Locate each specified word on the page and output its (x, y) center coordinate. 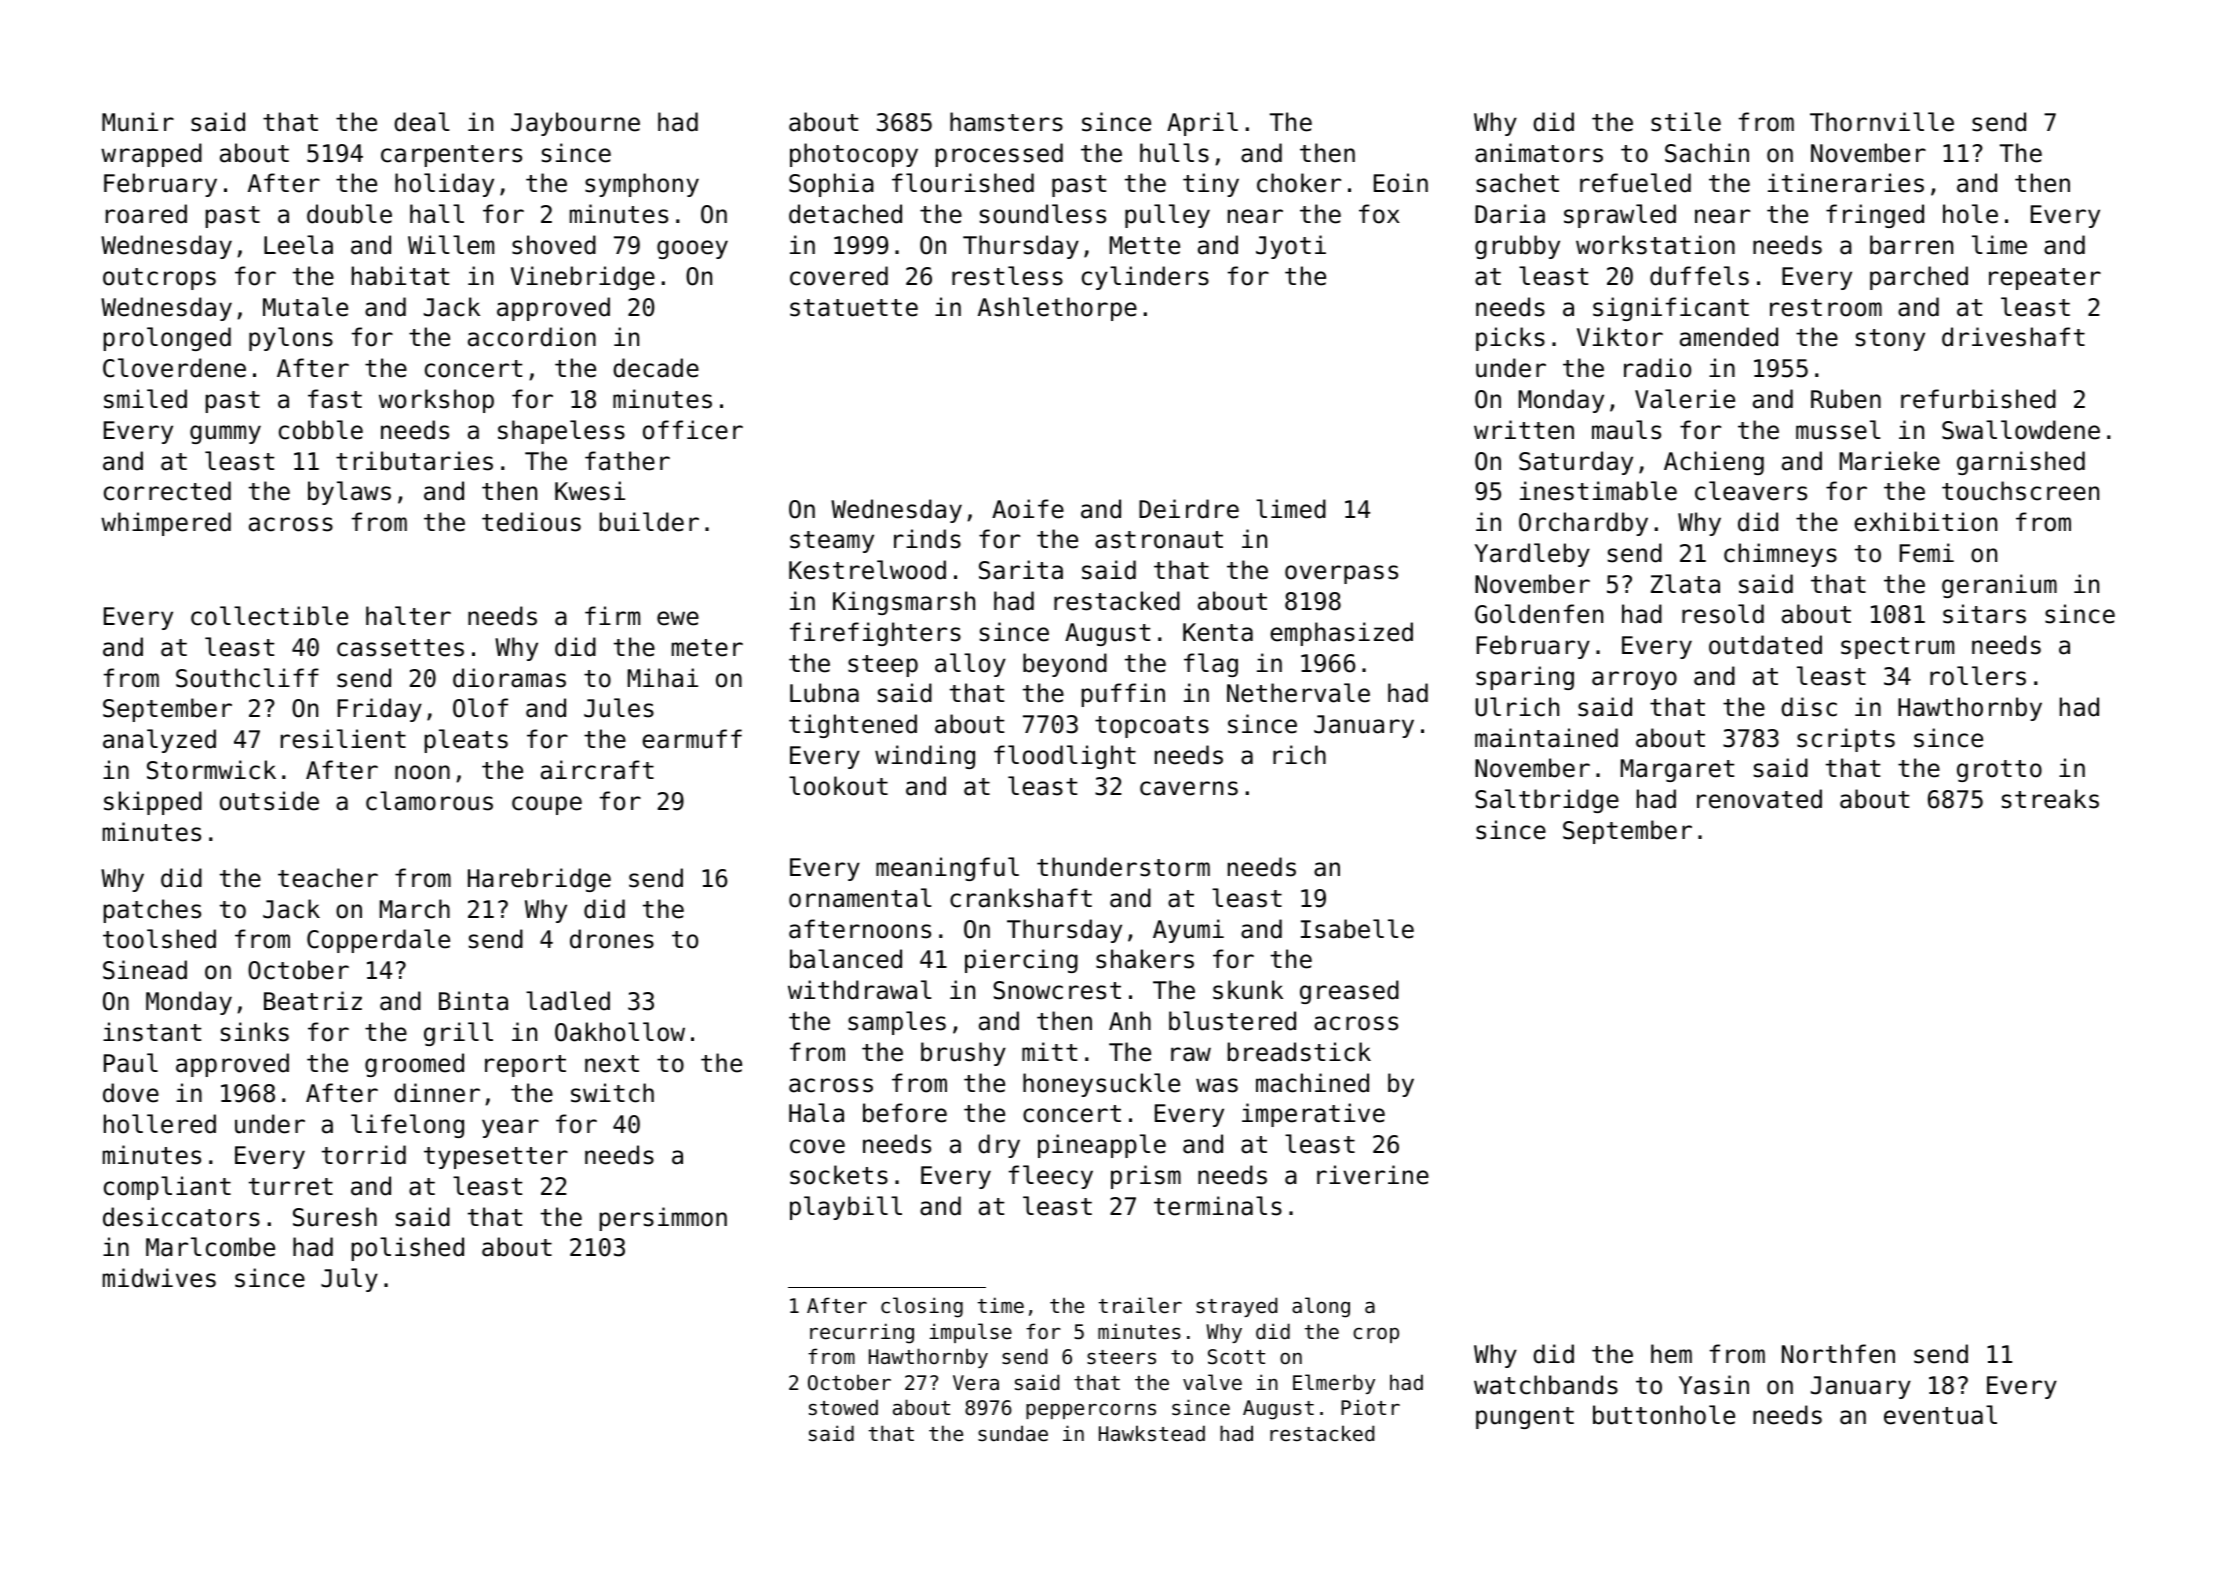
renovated (1759, 799)
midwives (159, 1278)
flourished (963, 183)
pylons (291, 339)
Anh (1130, 1020)
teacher (328, 878)
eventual (1940, 1415)
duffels (1699, 276)
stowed (843, 1407)
